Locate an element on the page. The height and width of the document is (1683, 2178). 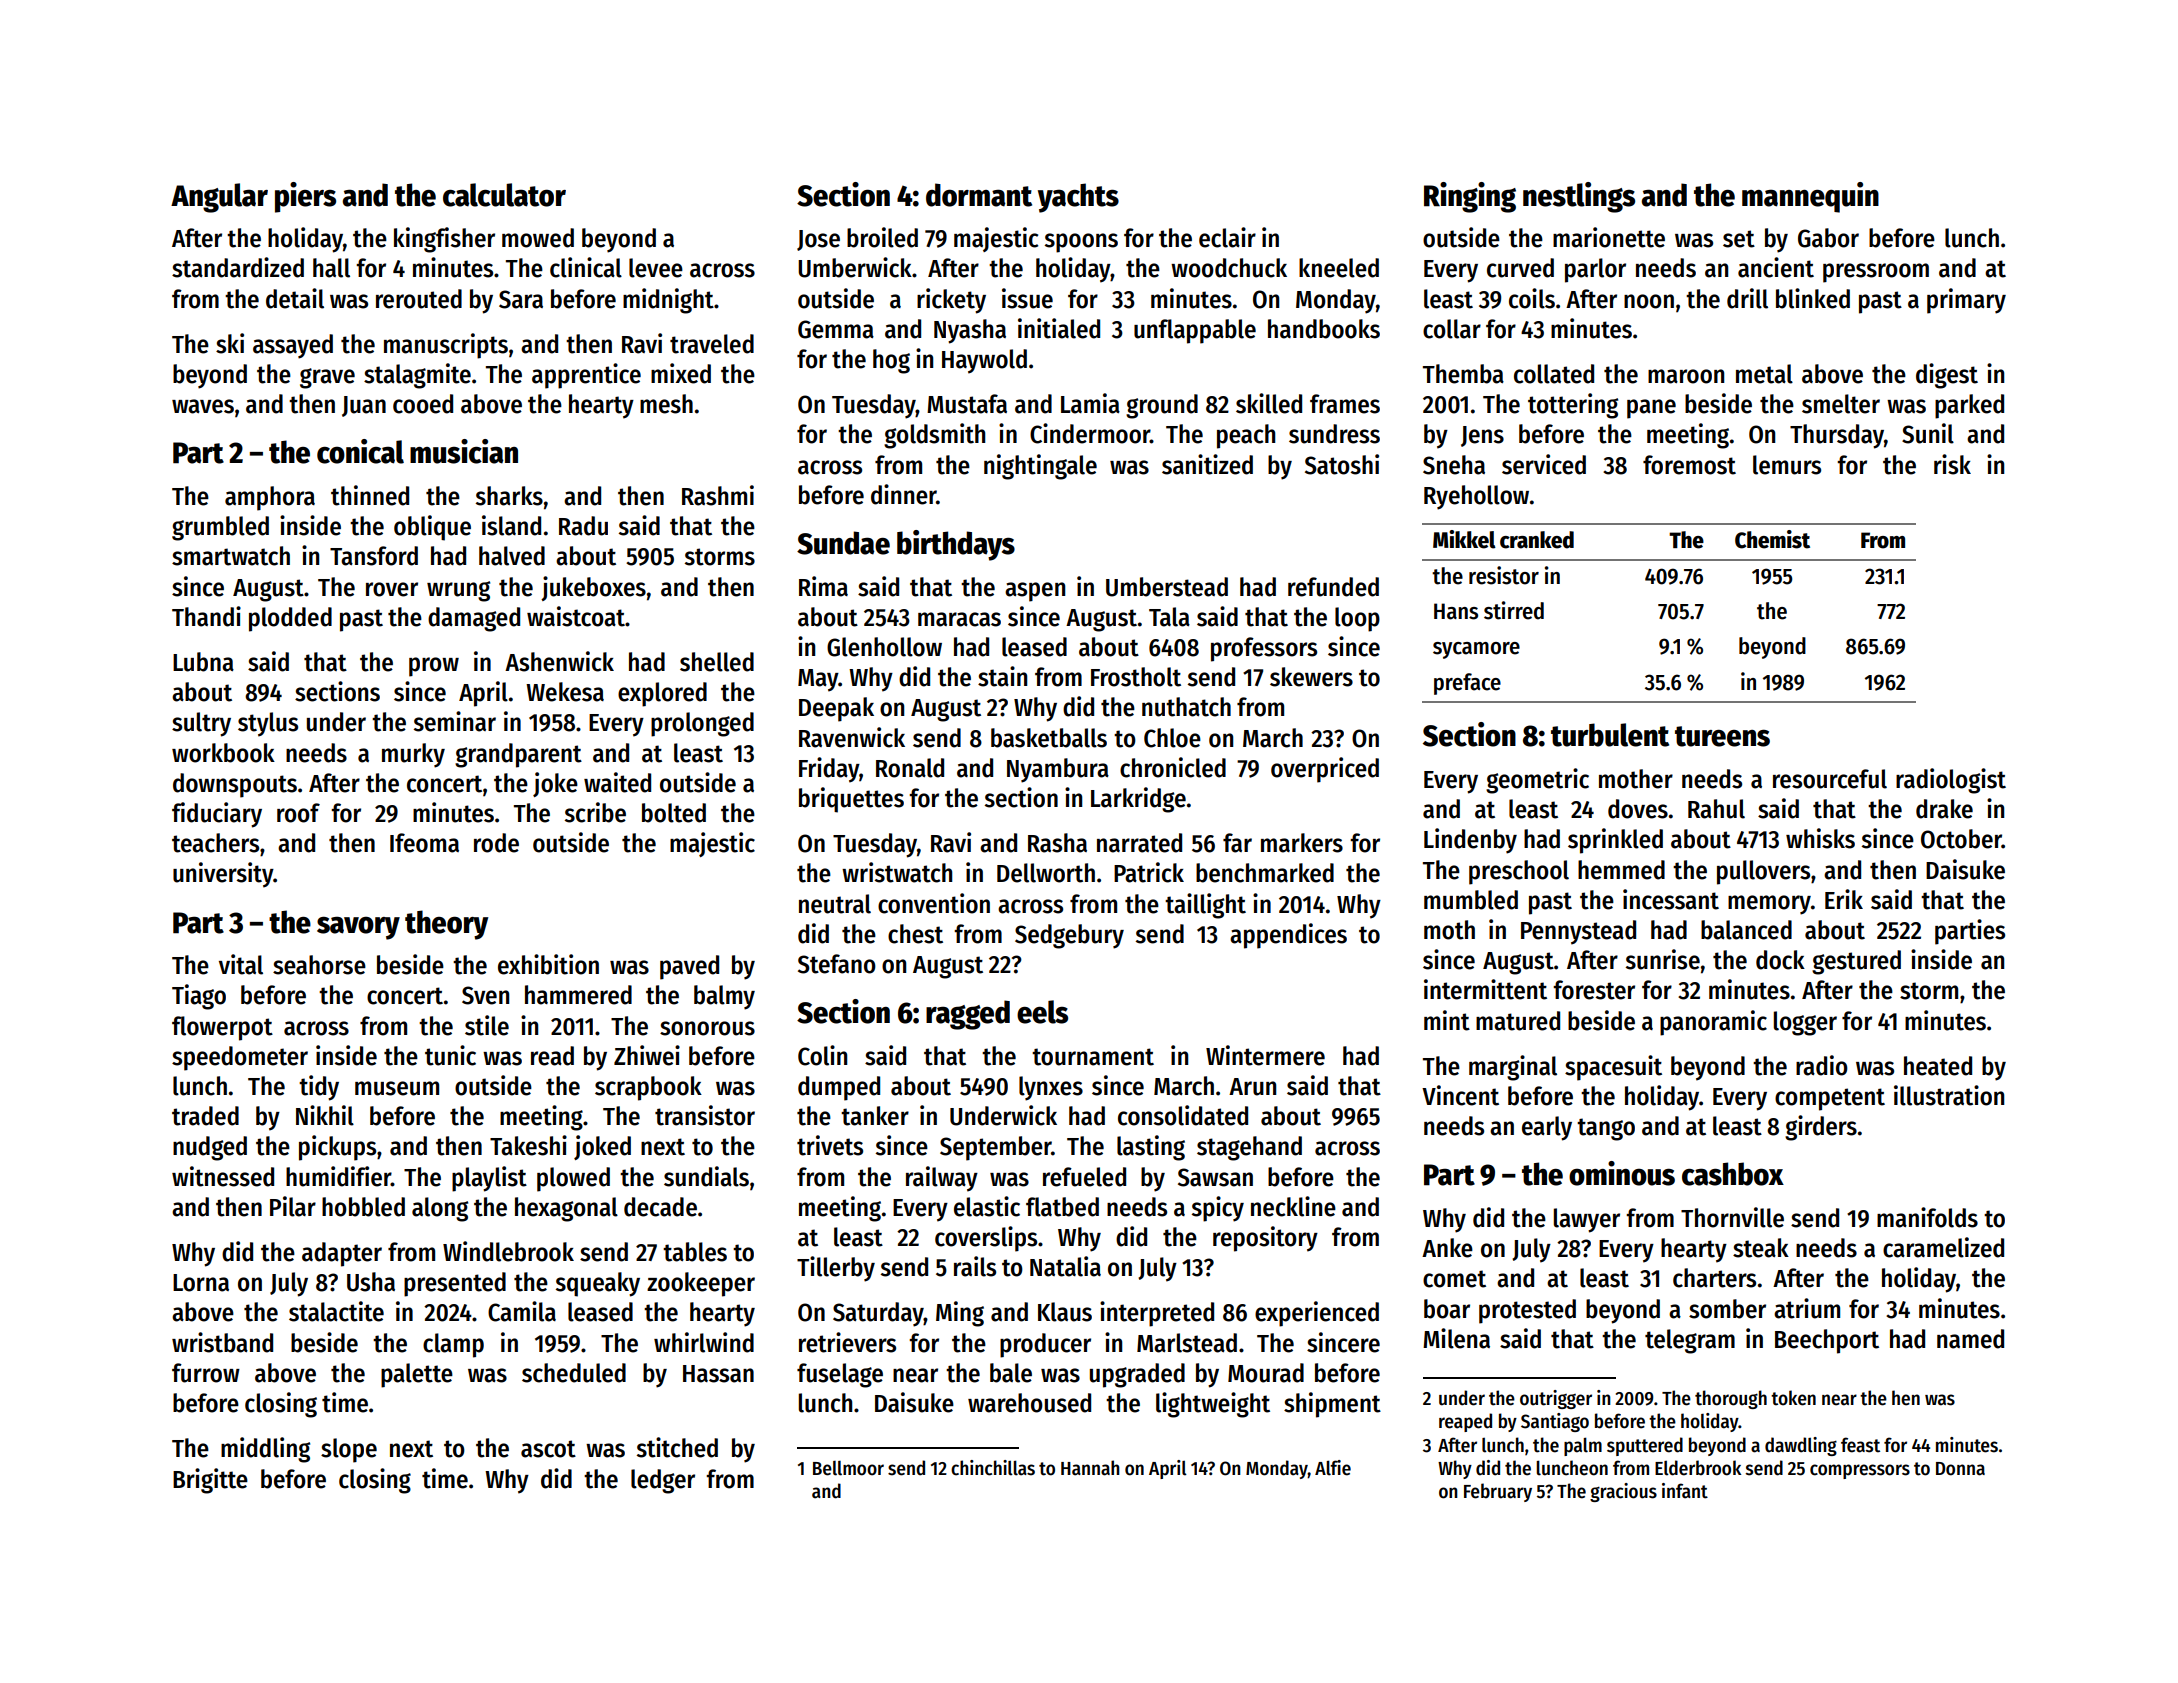
illustration is located at coordinates (1949, 1095).
